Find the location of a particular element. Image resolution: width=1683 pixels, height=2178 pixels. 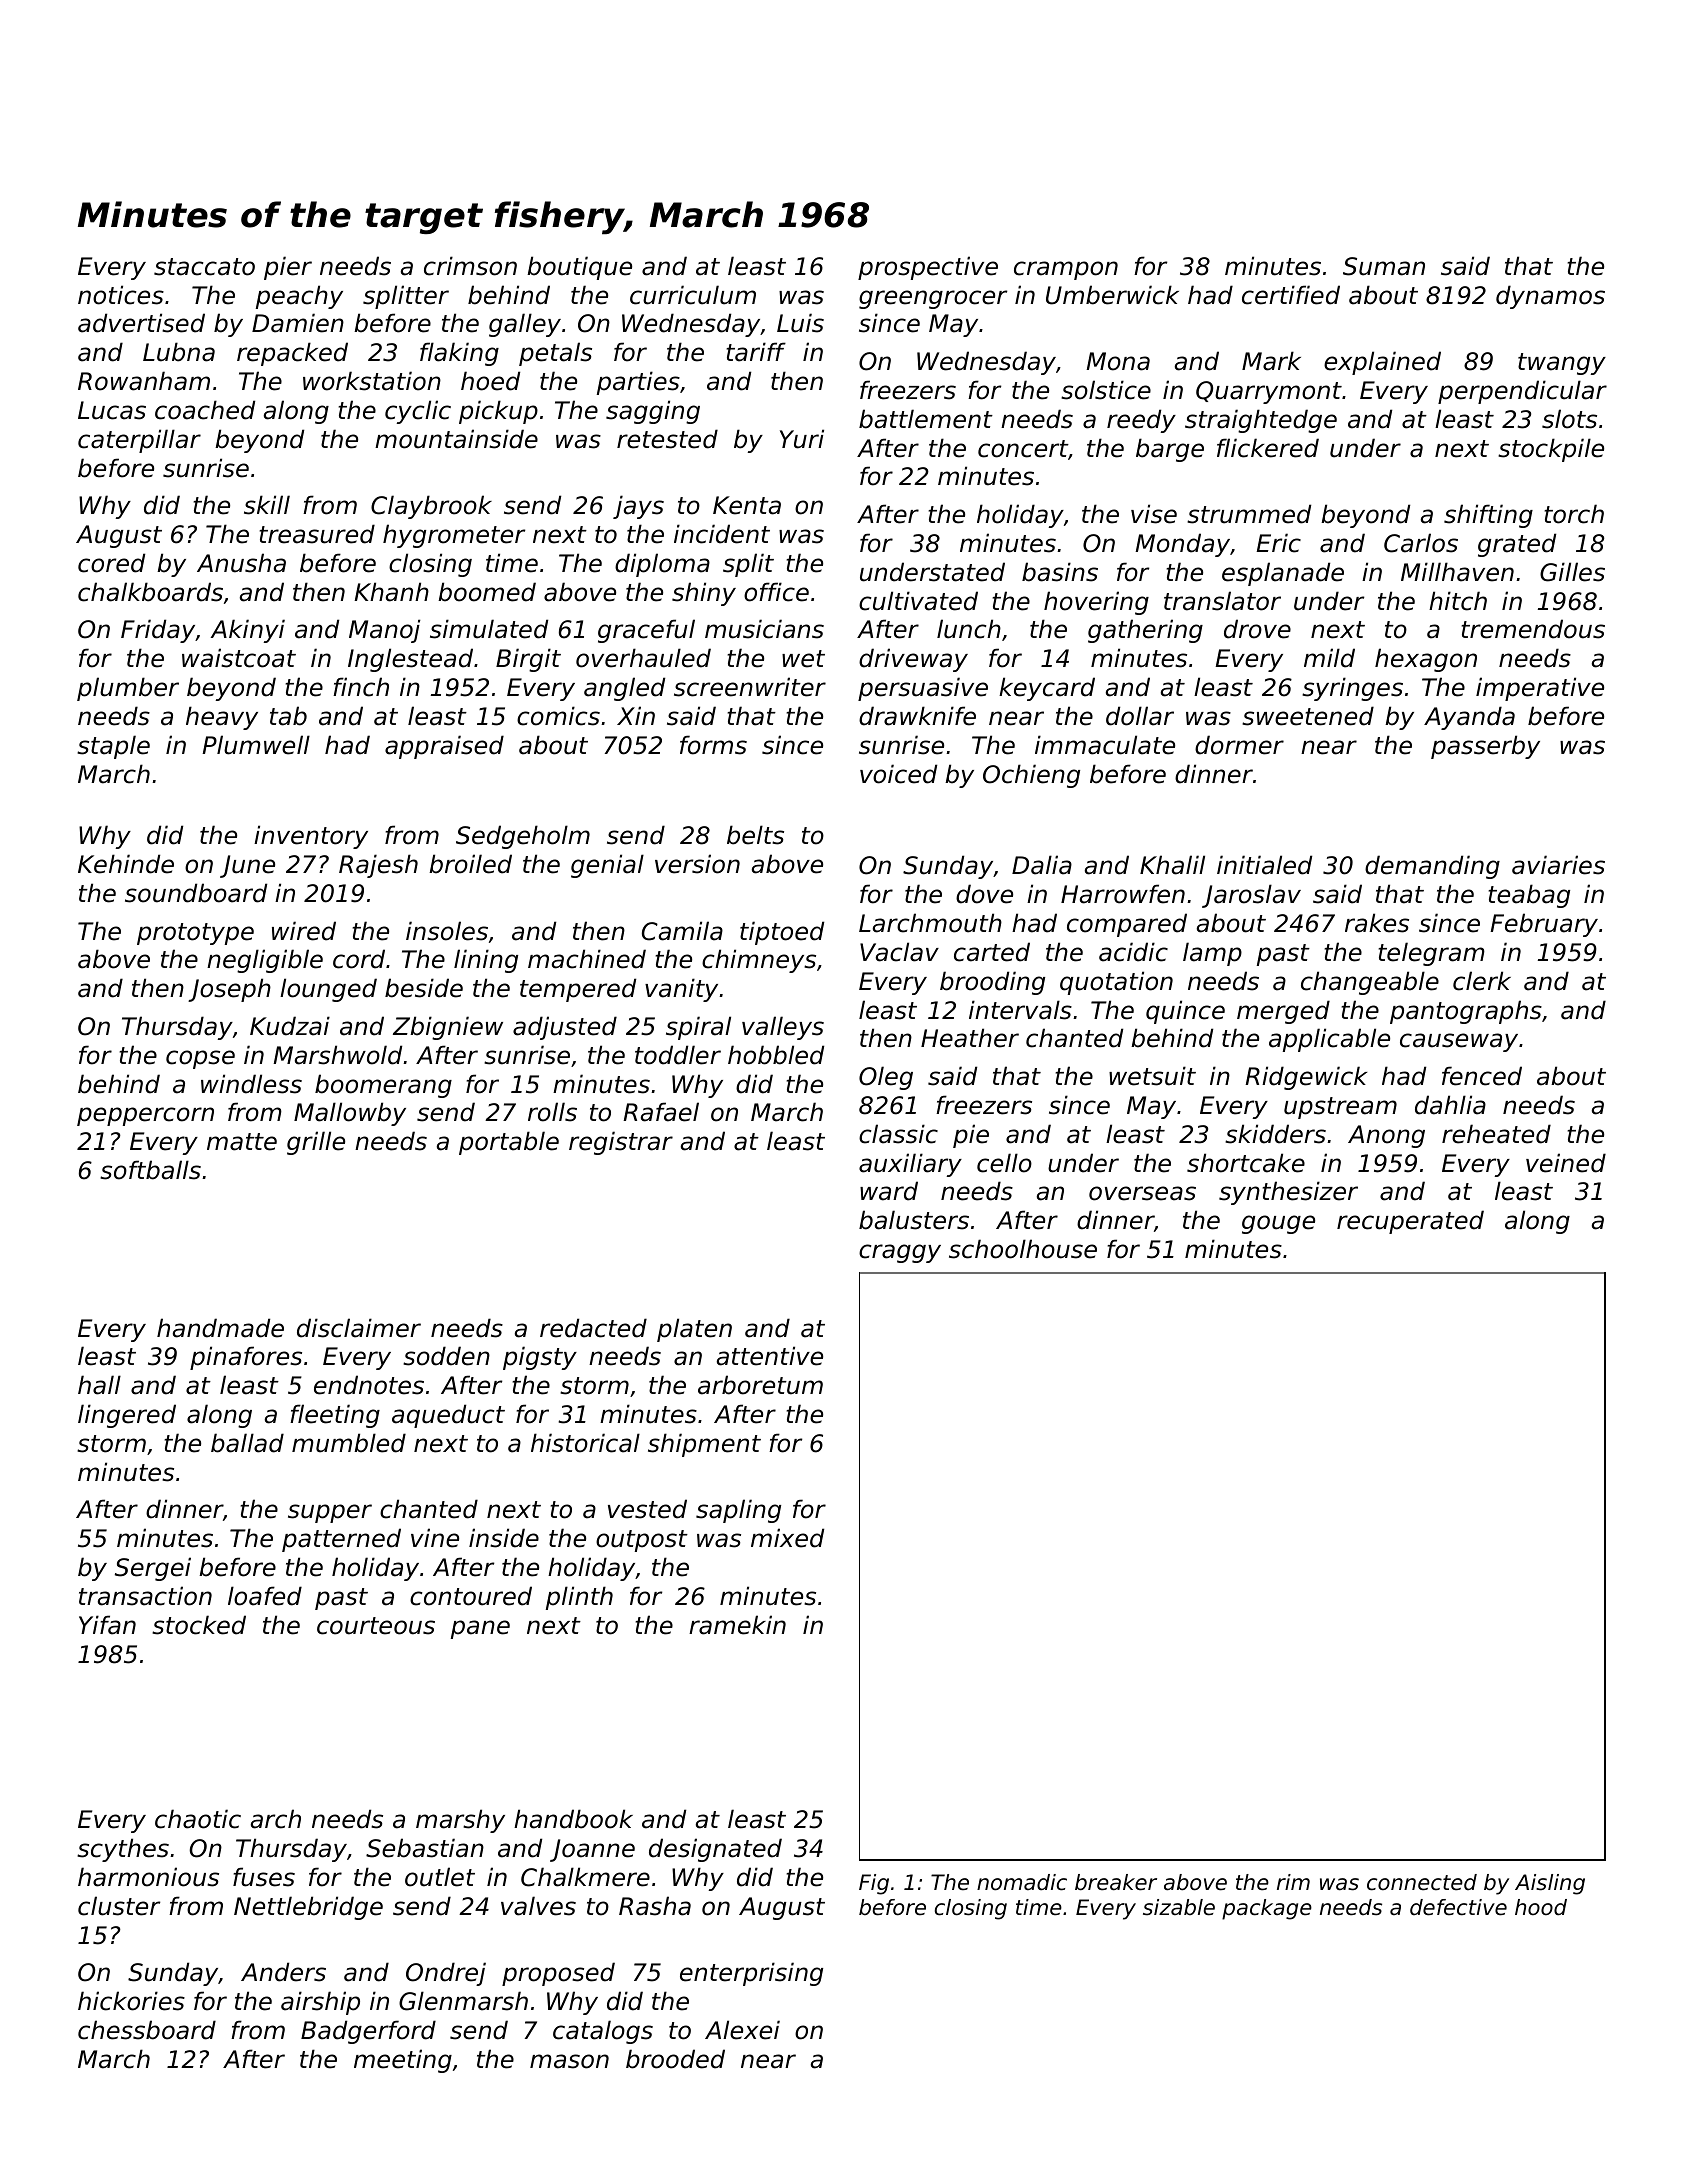

recuperated is located at coordinates (1410, 1222).
